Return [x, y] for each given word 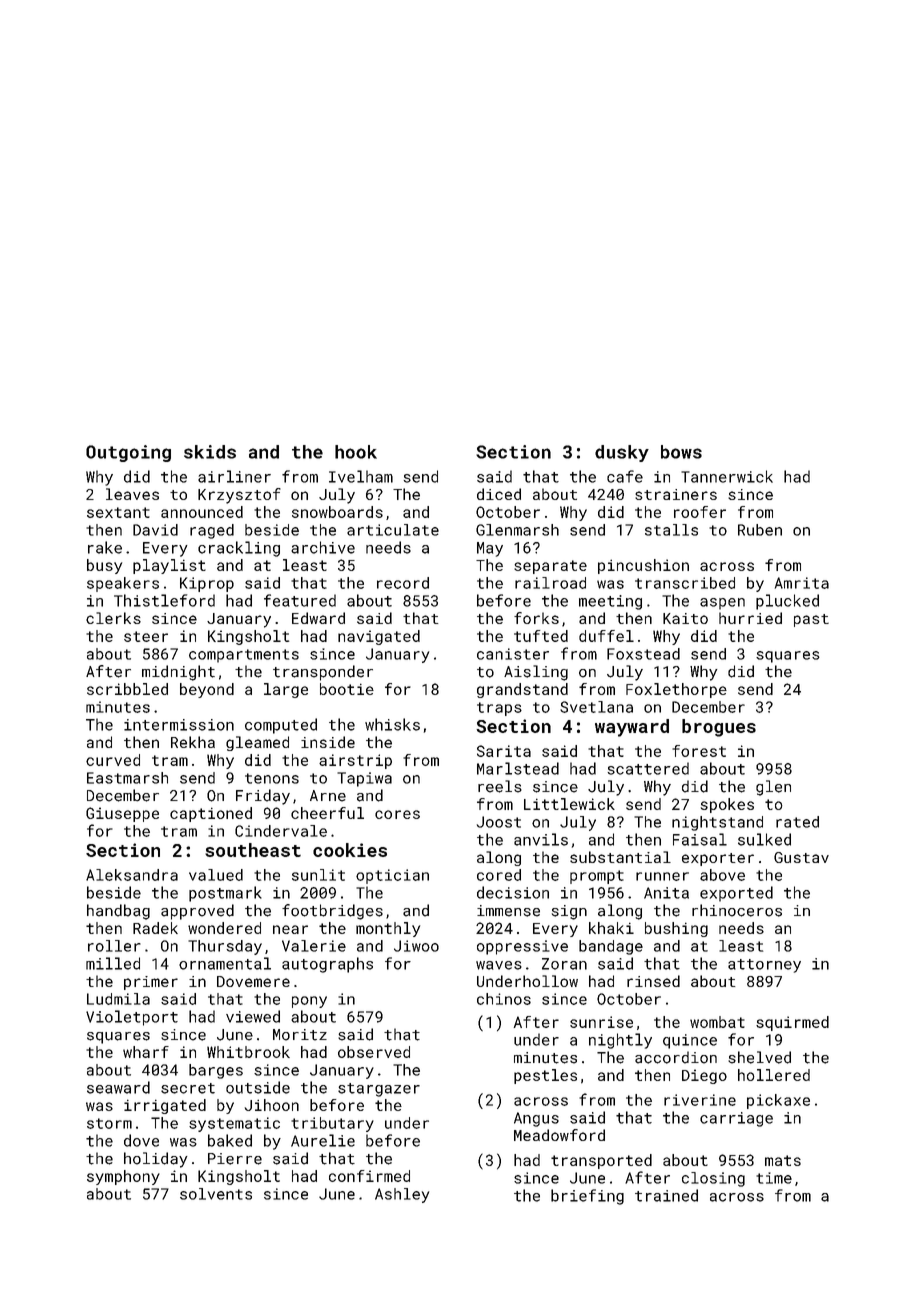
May [490, 549]
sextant [118, 512]
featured [300, 600]
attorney [764, 966]
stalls [671, 530]
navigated [379, 637]
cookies [350, 850]
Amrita [802, 583]
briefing [587, 1197]
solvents [216, 1194]
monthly [388, 929]
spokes [727, 805]
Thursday [225, 947]
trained [666, 1195]
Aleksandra [132, 875]
